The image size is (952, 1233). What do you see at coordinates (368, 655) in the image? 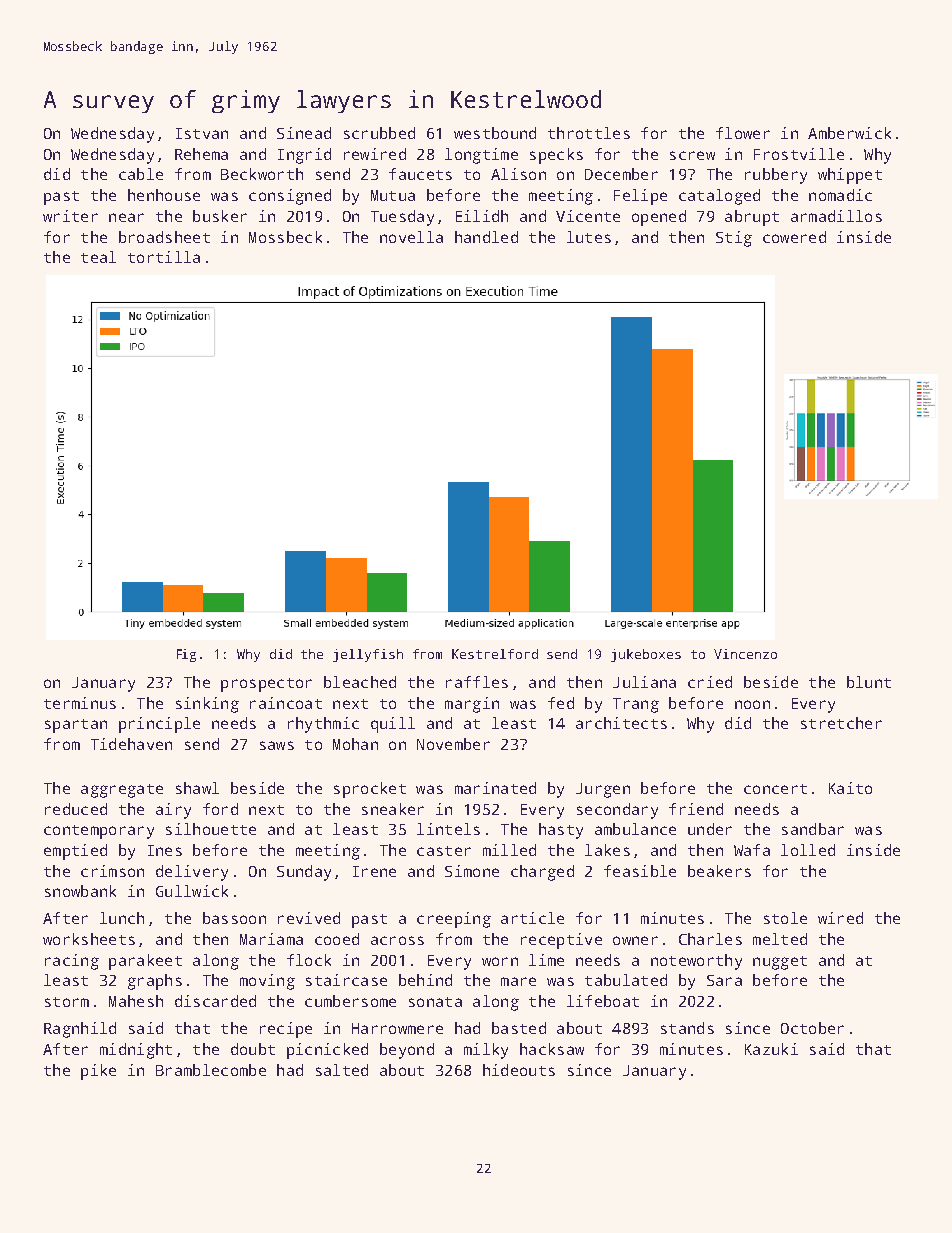
I see `jellyfish` at bounding box center [368, 655].
